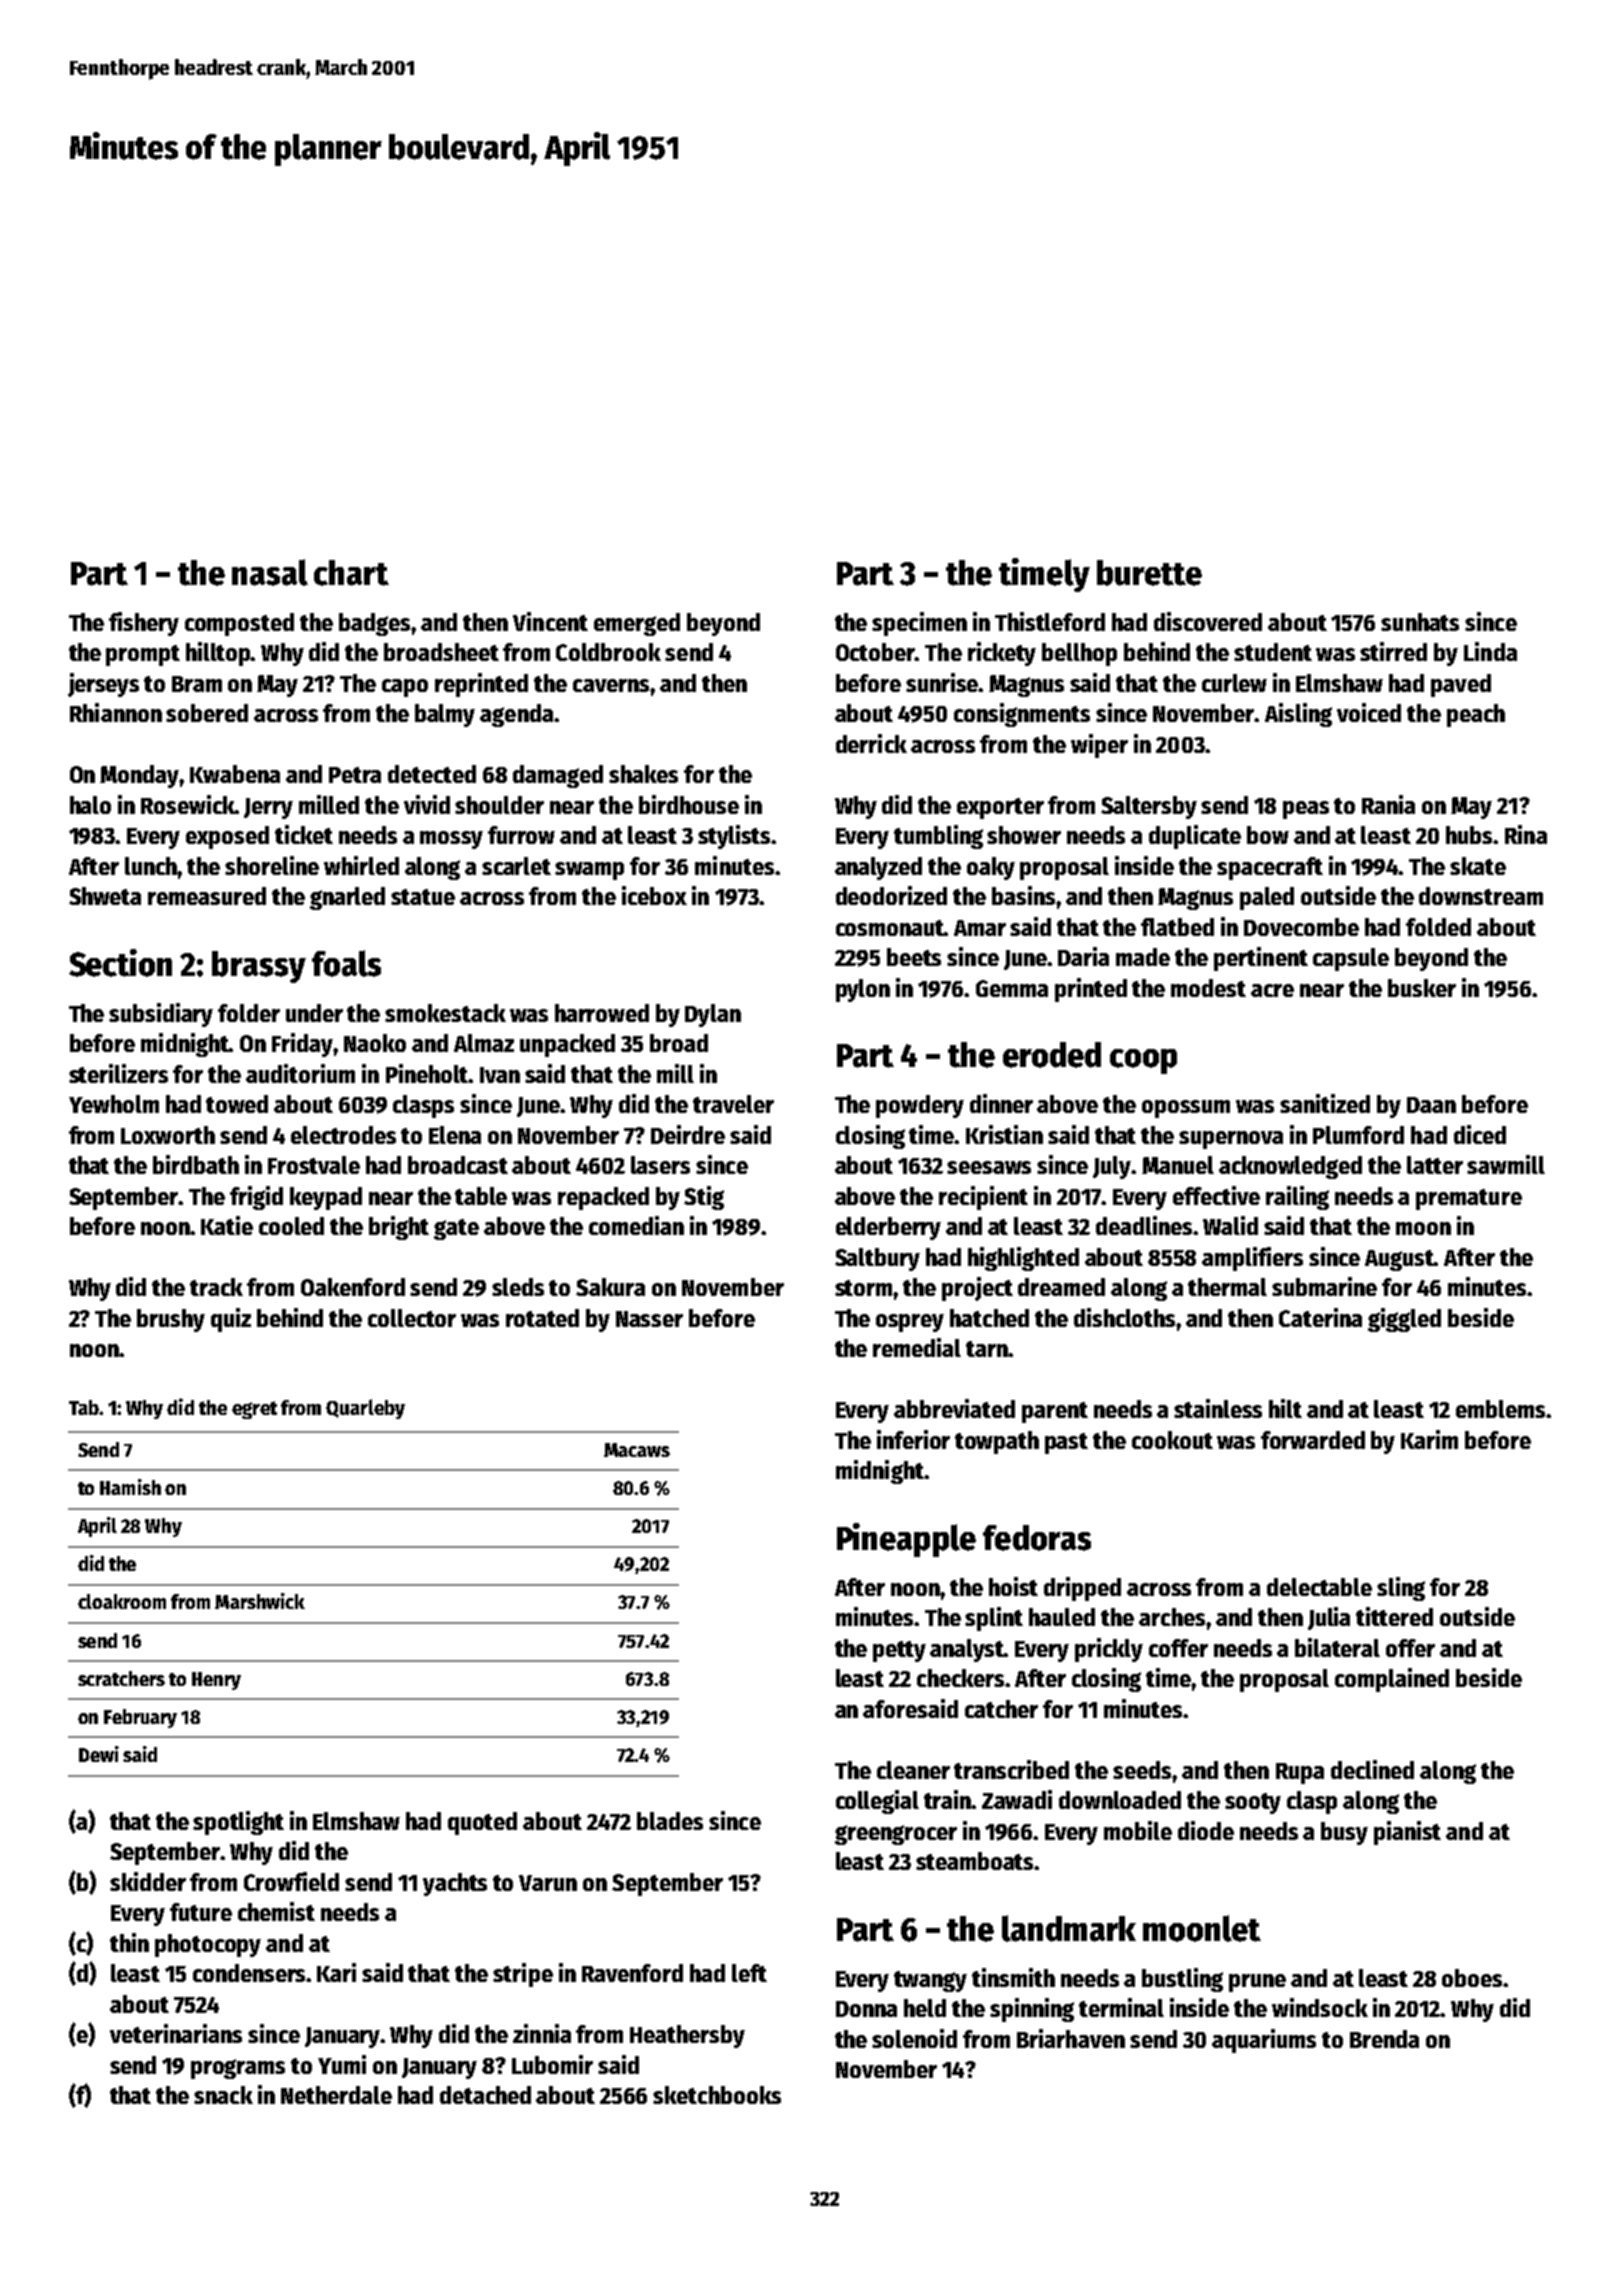  I want to click on sterilizers, so click(118, 1073).
